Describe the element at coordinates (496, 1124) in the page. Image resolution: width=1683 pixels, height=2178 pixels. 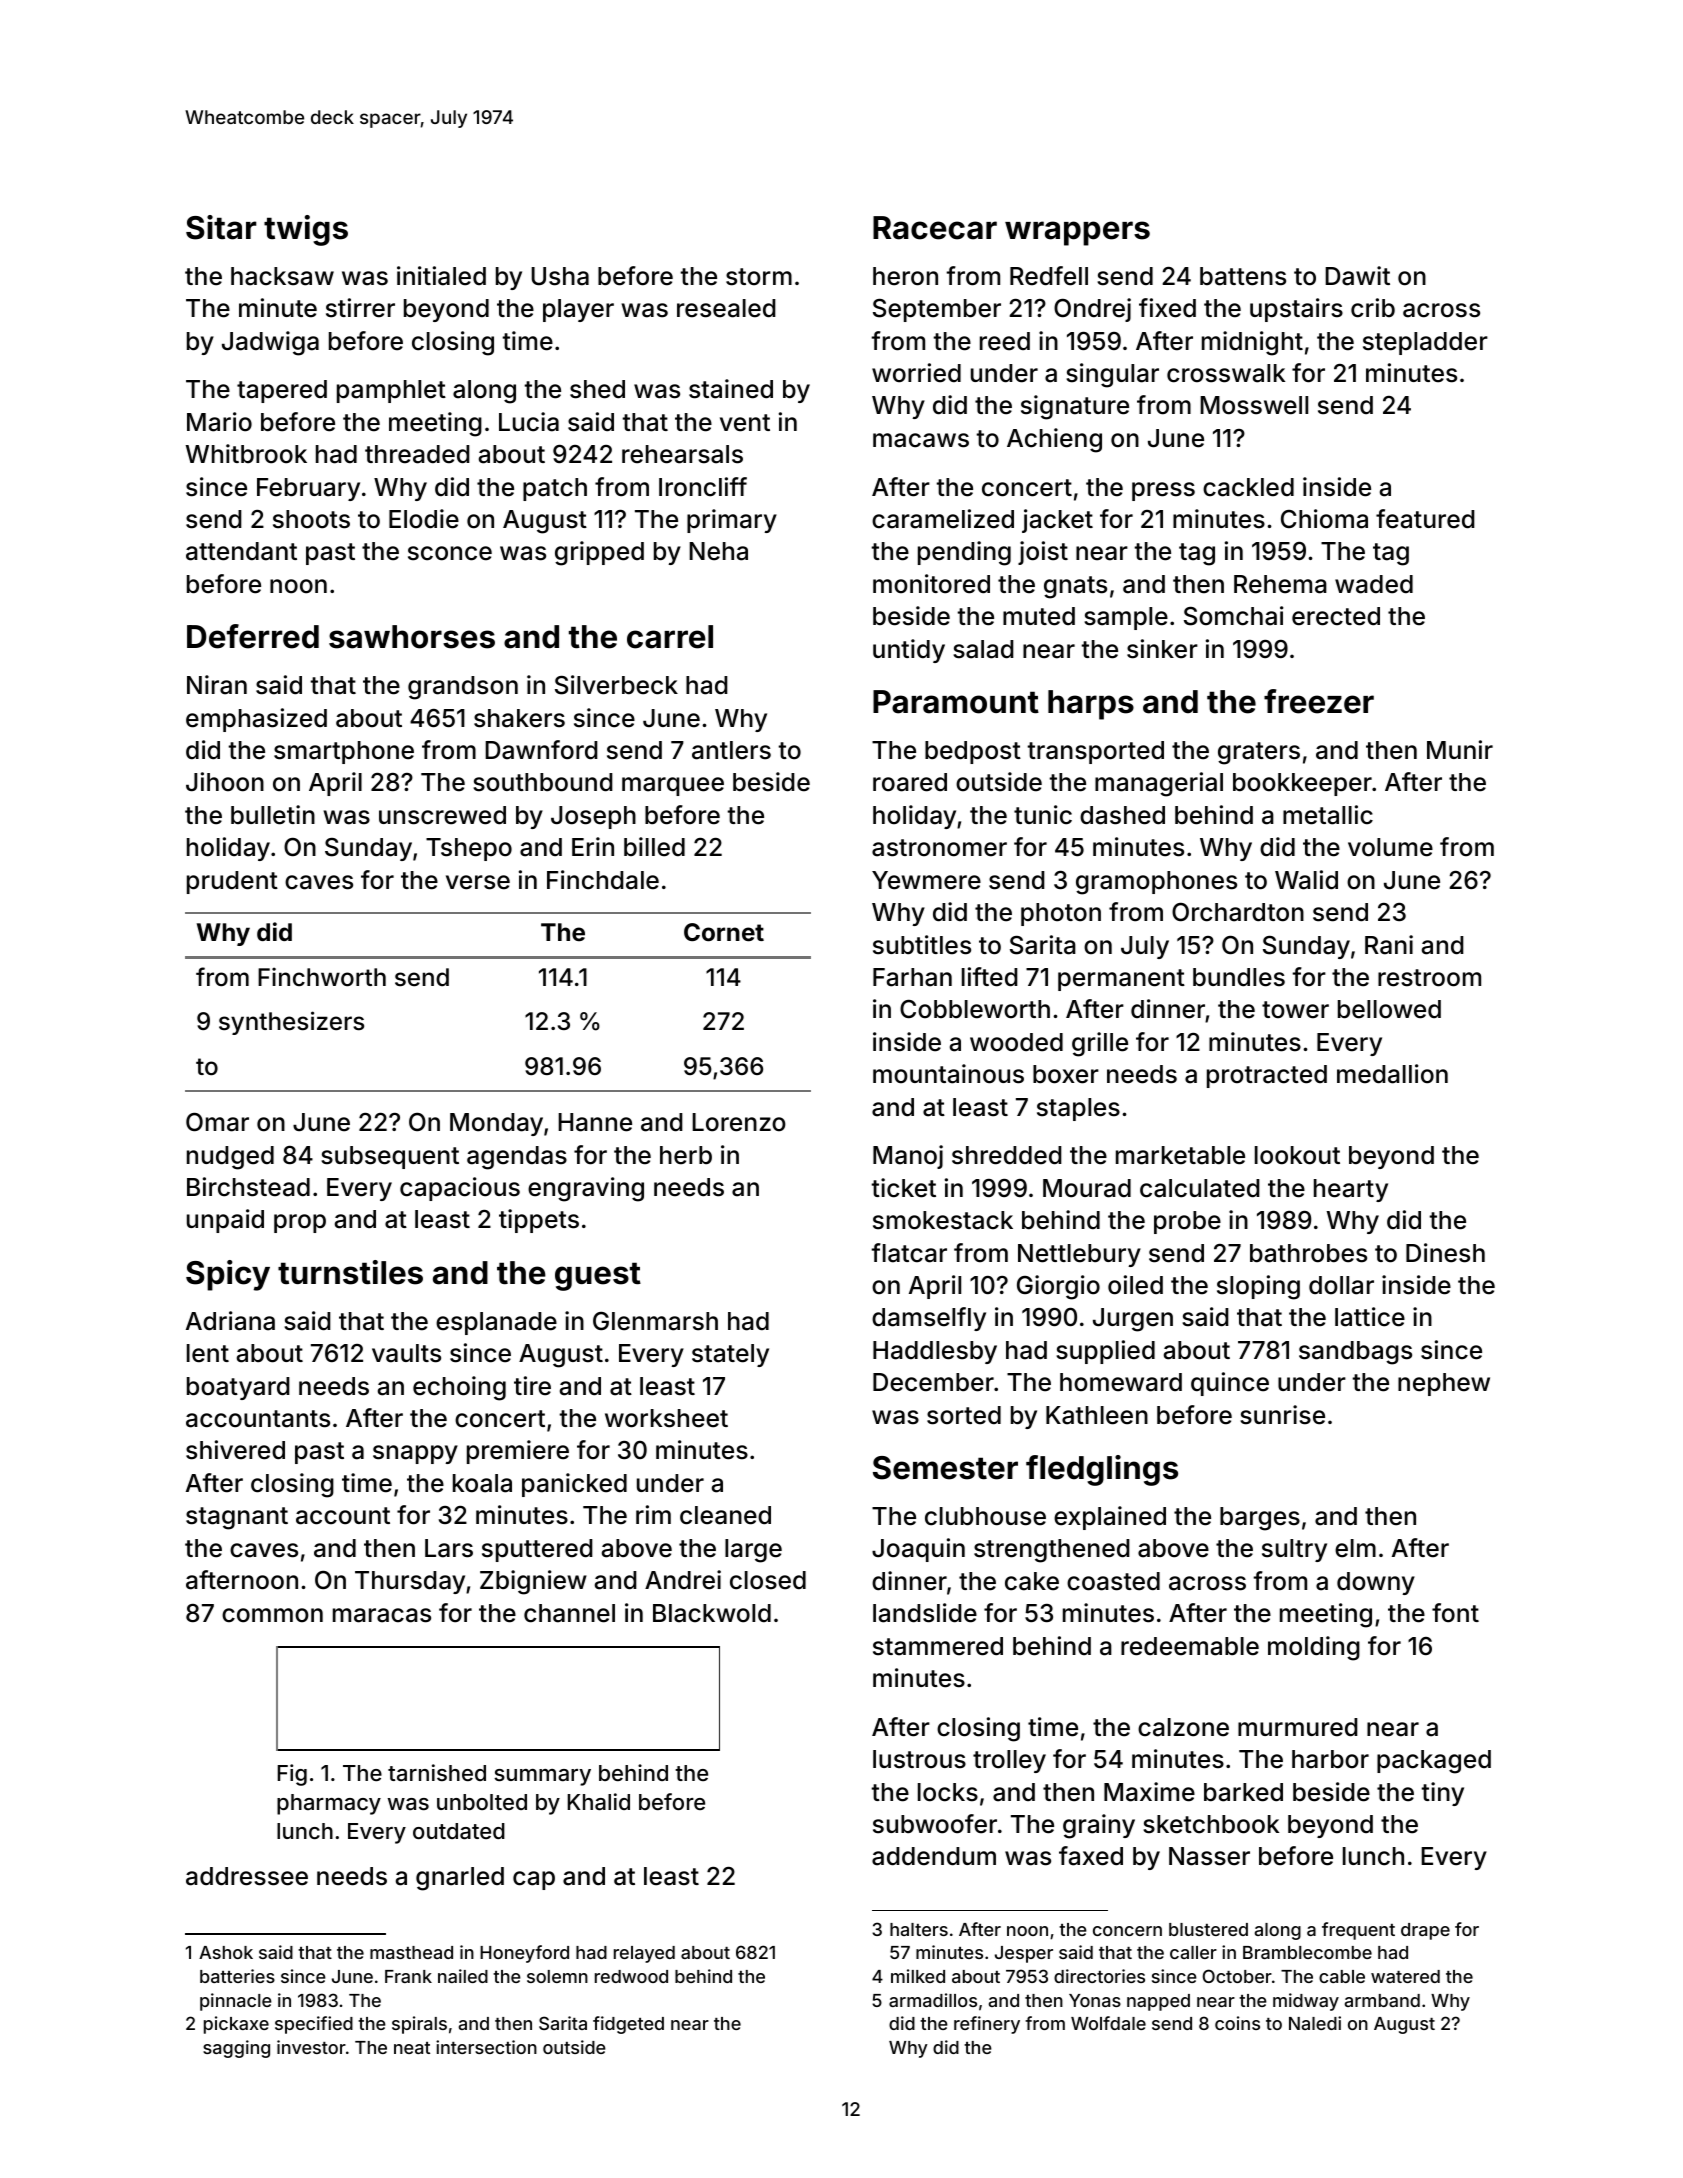
I see `Monday` at that location.
